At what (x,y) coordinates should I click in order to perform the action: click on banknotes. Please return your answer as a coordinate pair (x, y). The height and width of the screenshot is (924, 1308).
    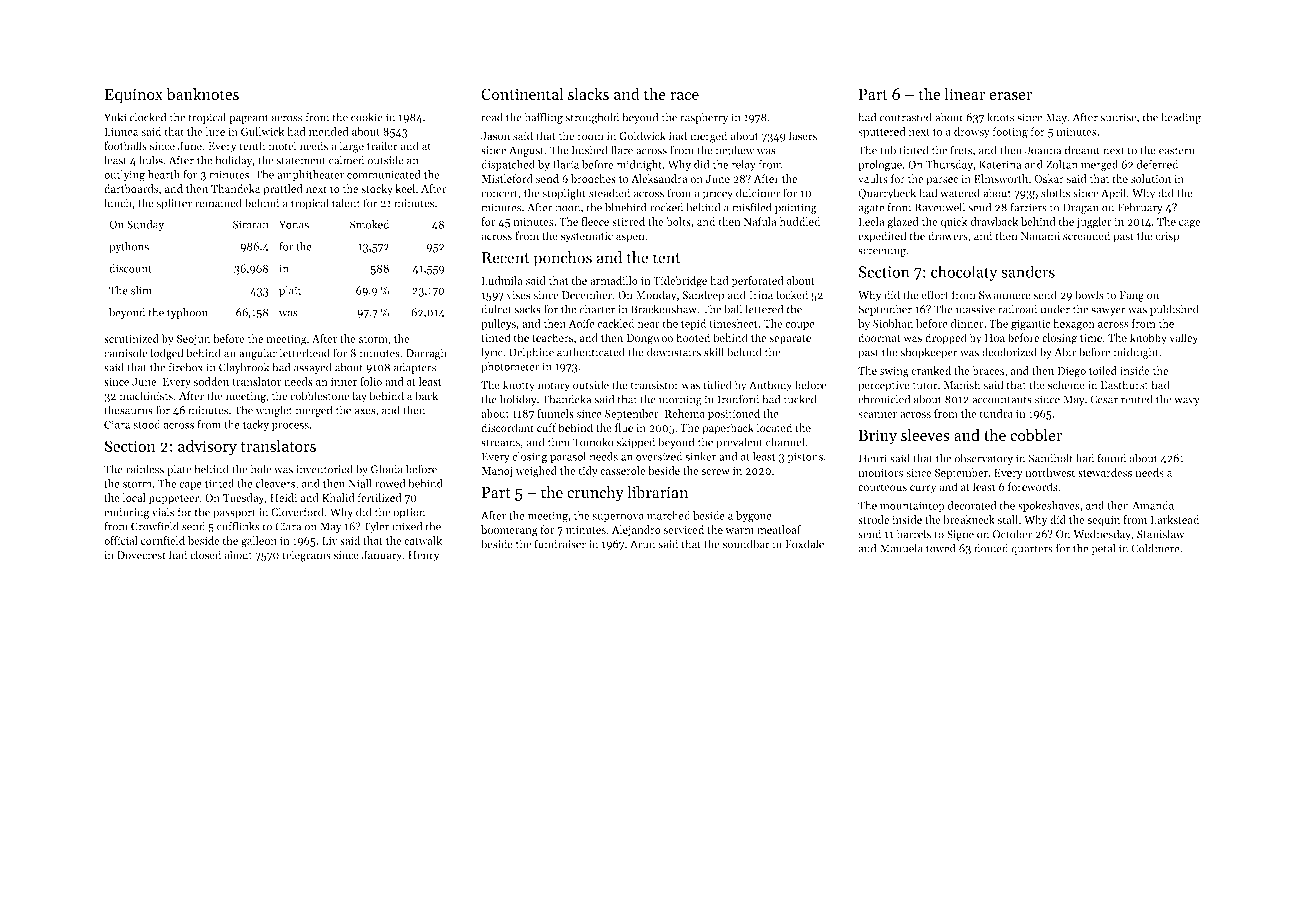
    Looking at the image, I should click on (202, 93).
